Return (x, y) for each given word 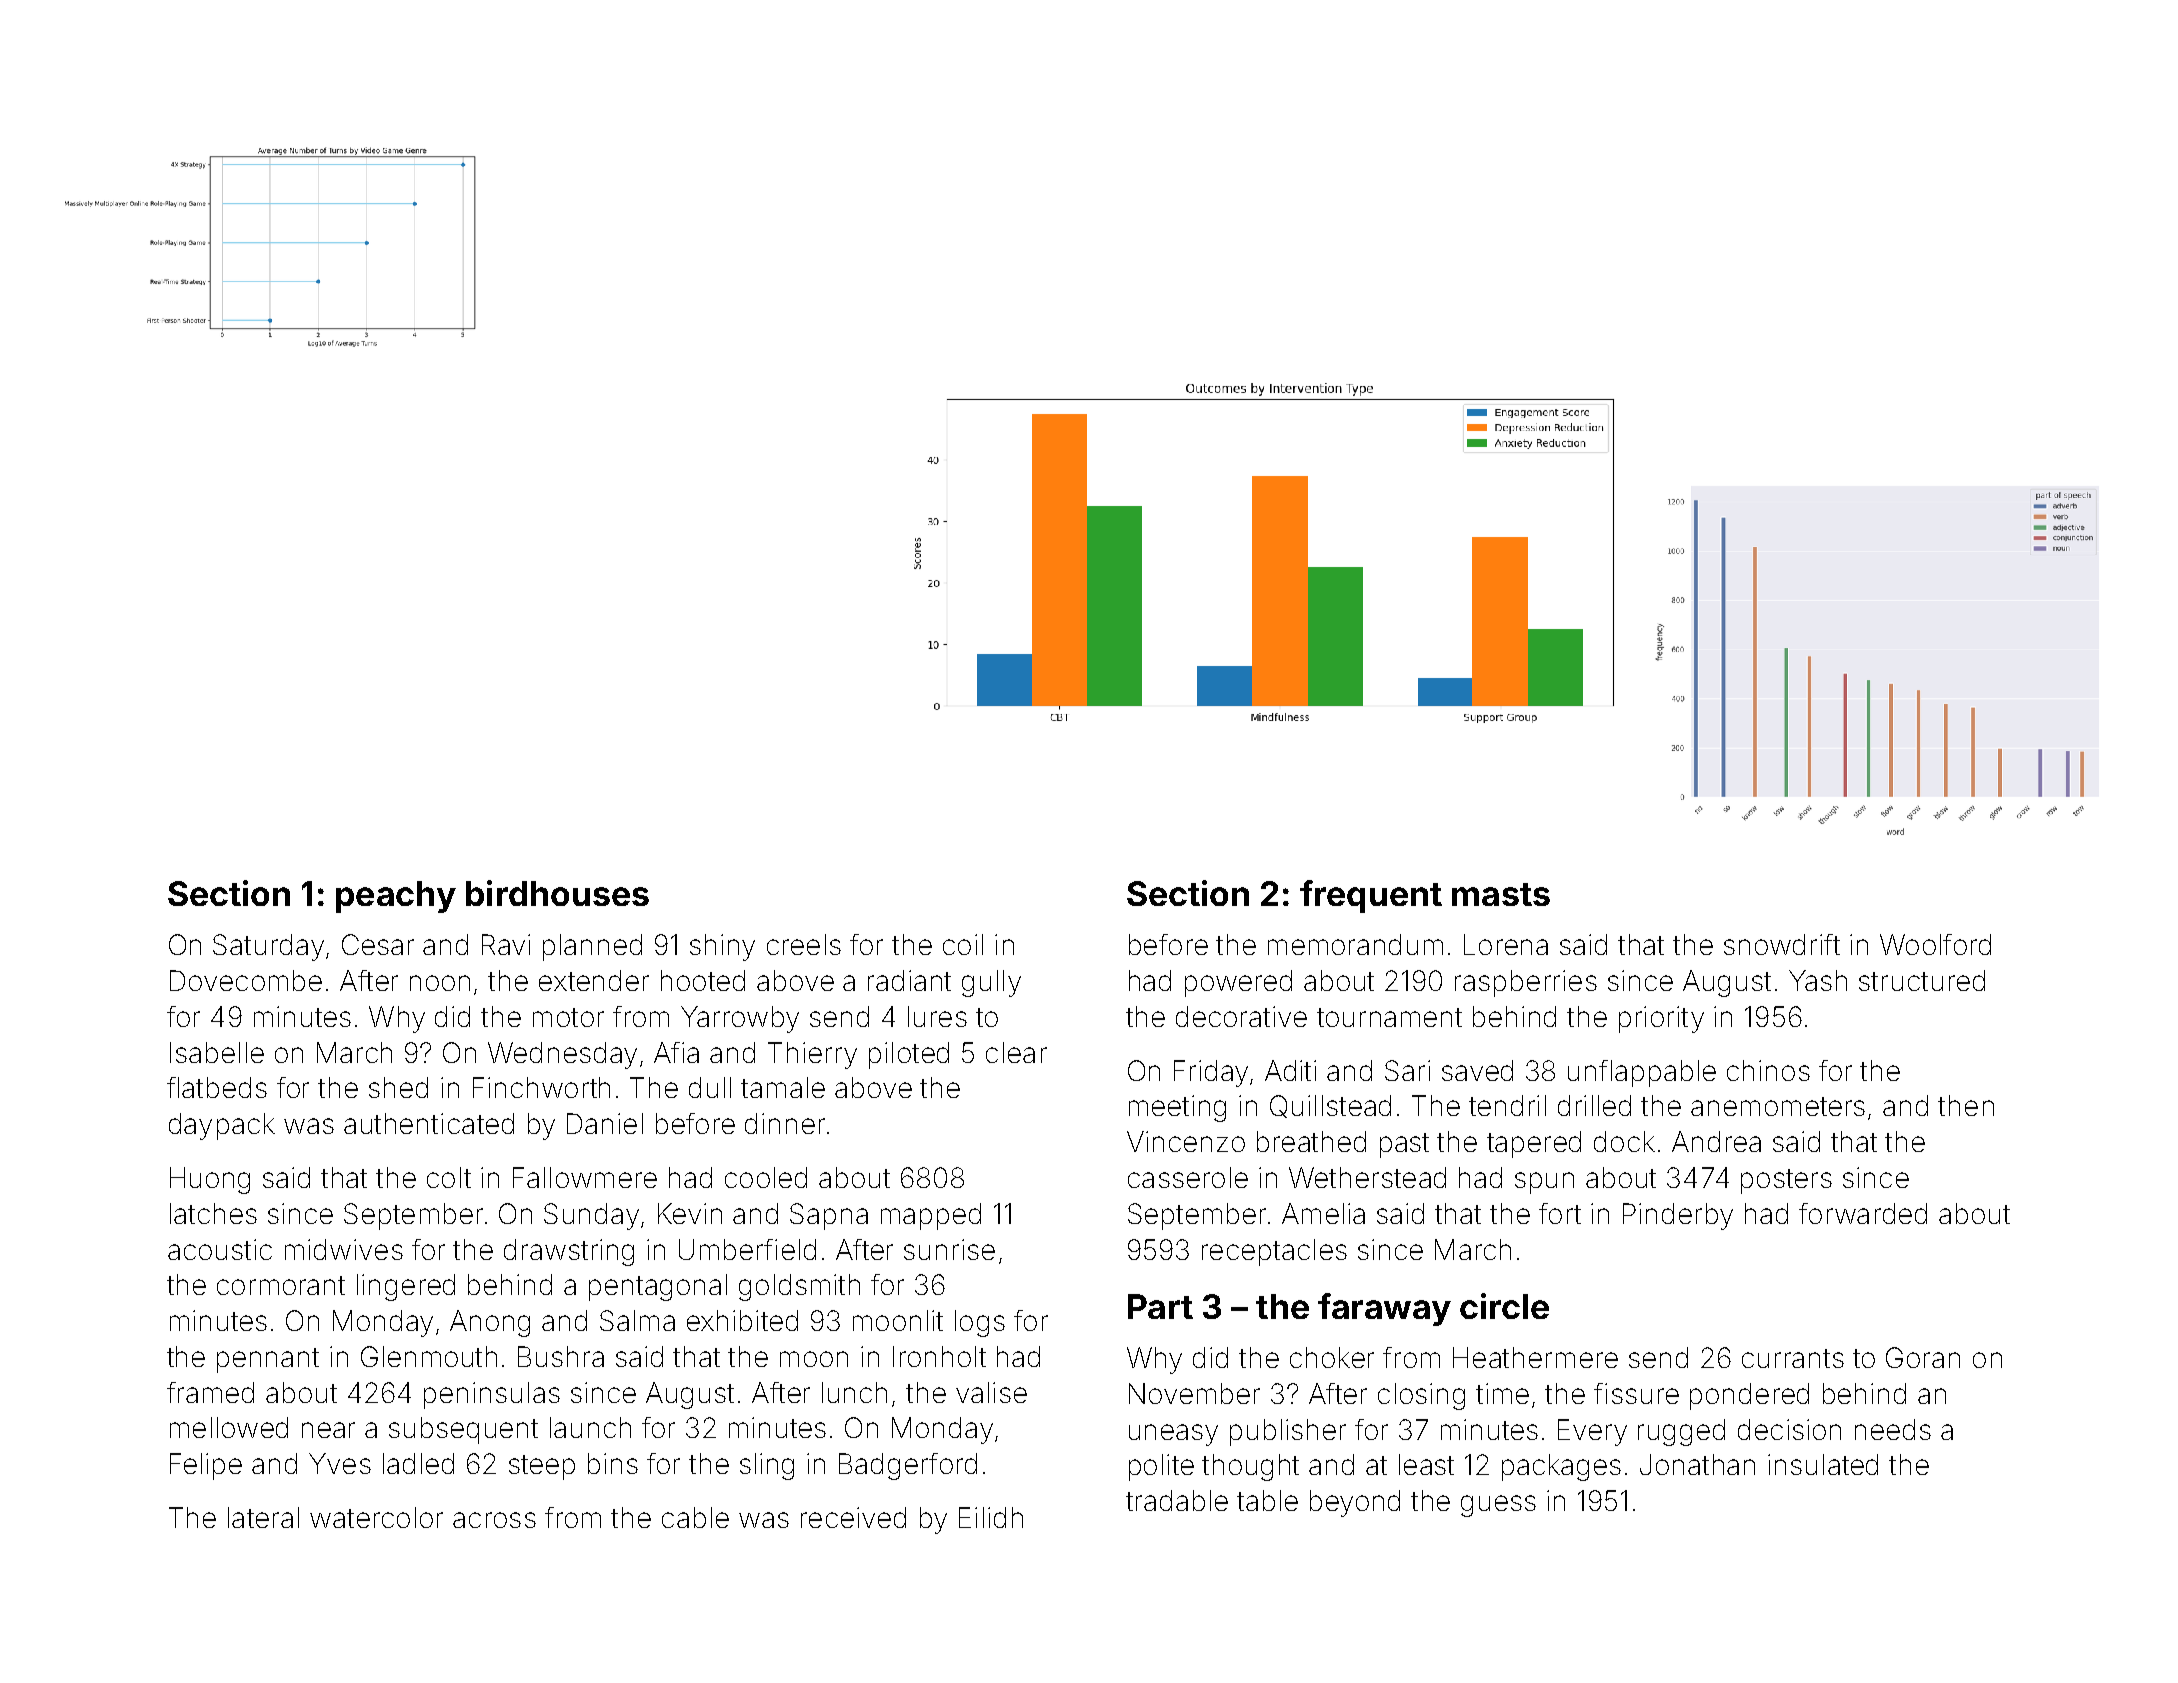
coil (963, 944)
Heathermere (1535, 1357)
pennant (268, 1360)
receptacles (1274, 1252)
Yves (340, 1463)
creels (804, 944)
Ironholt (939, 1356)
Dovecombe (246, 980)
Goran (1923, 1357)
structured (1922, 980)
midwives (344, 1249)
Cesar (378, 944)
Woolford (1935, 944)
